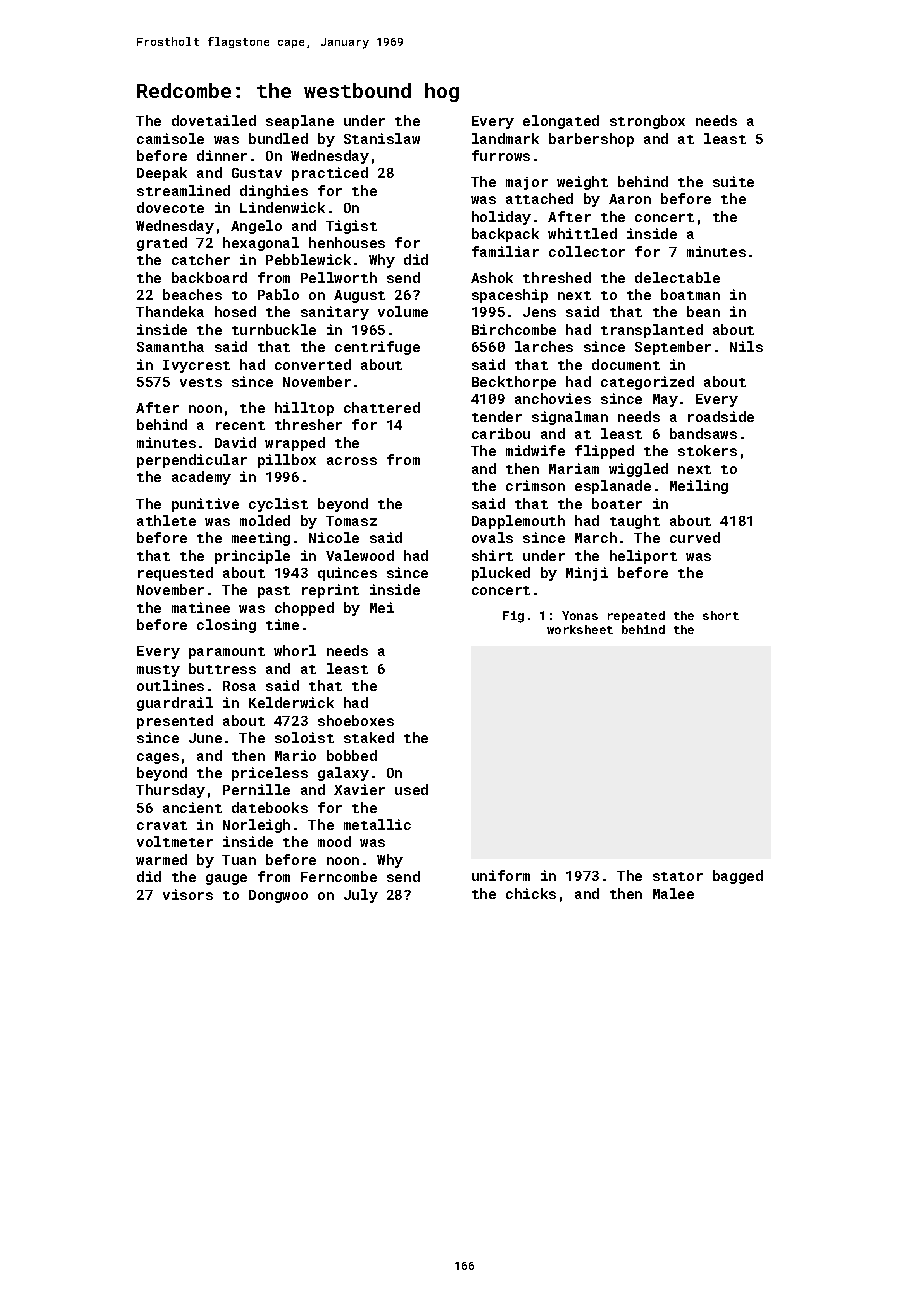  What do you see at coordinates (652, 331) in the page?
I see `transplanted` at bounding box center [652, 331].
